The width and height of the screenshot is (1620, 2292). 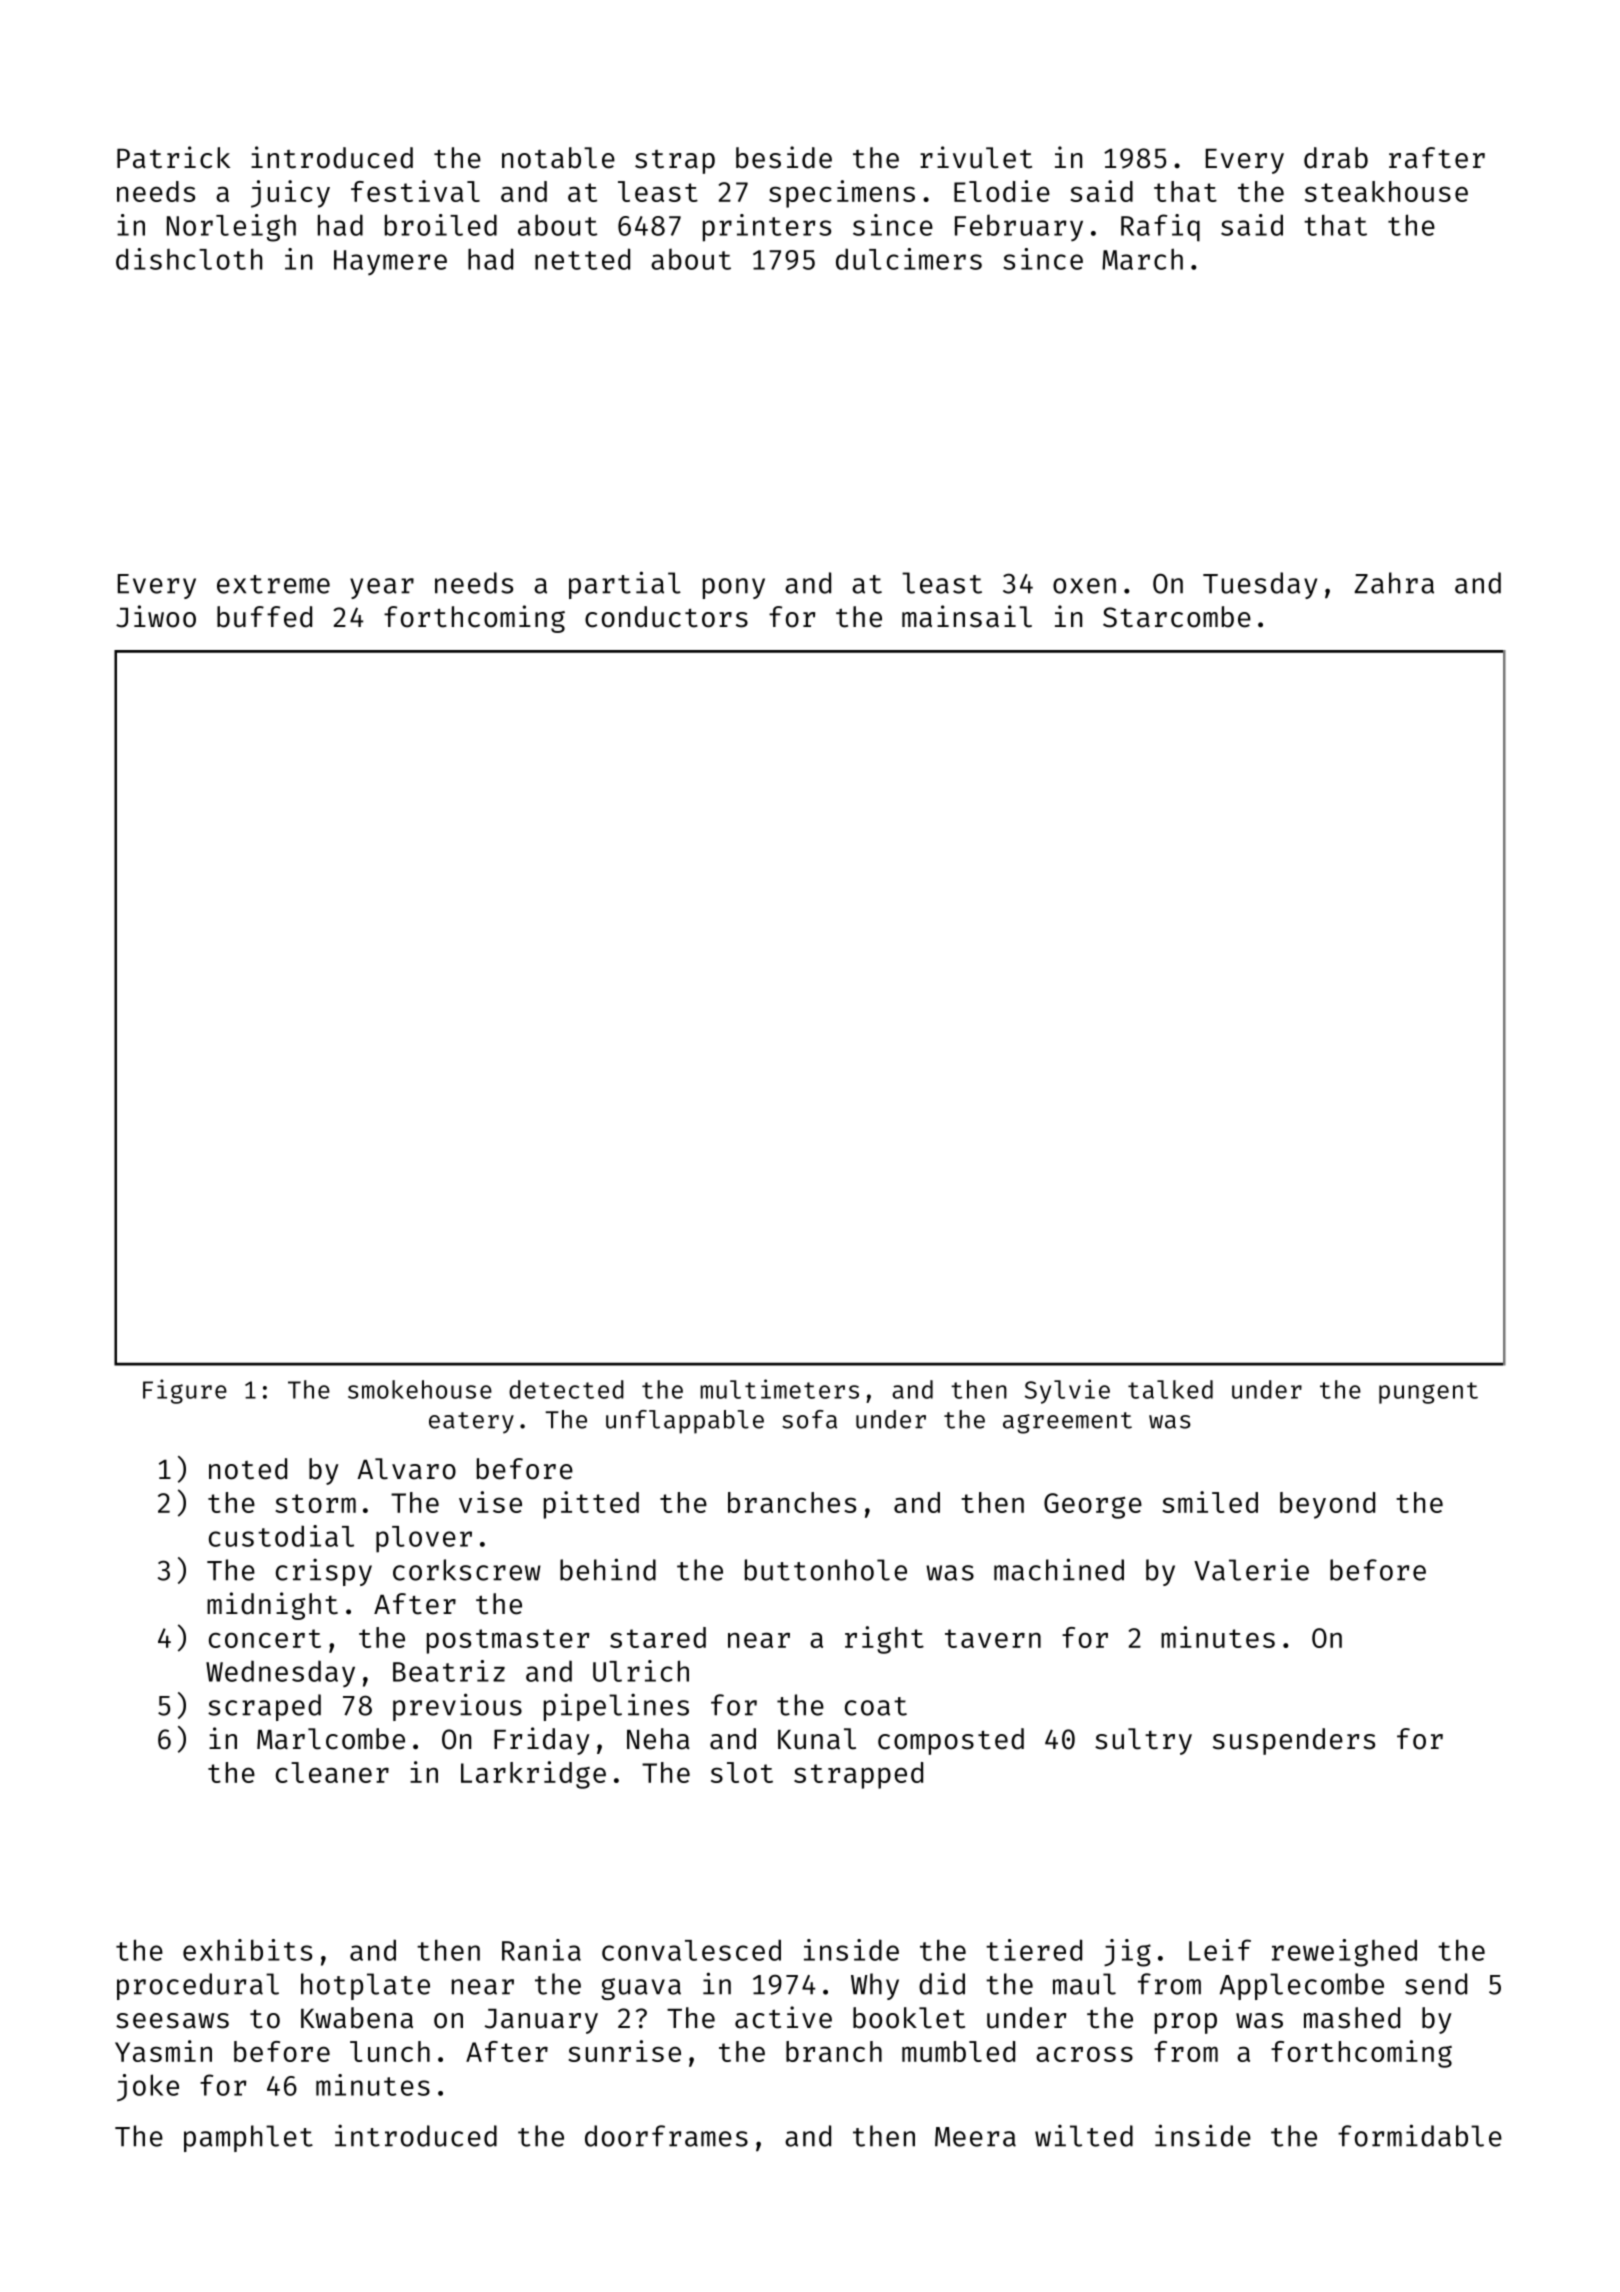 What do you see at coordinates (1067, 1391) in the screenshot?
I see `Sylvie` at bounding box center [1067, 1391].
